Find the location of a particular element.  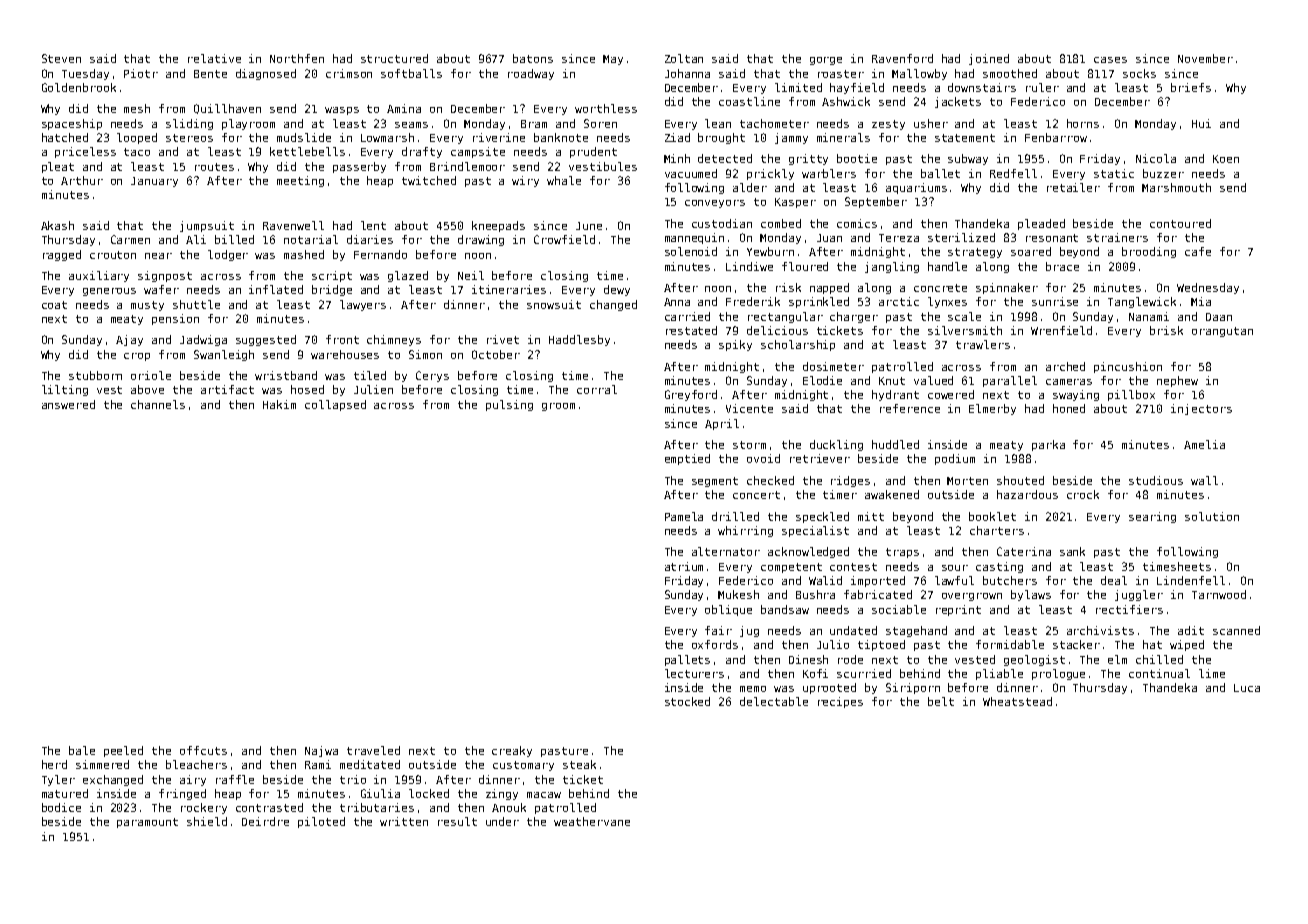

tachometer is located at coordinates (774, 123).
